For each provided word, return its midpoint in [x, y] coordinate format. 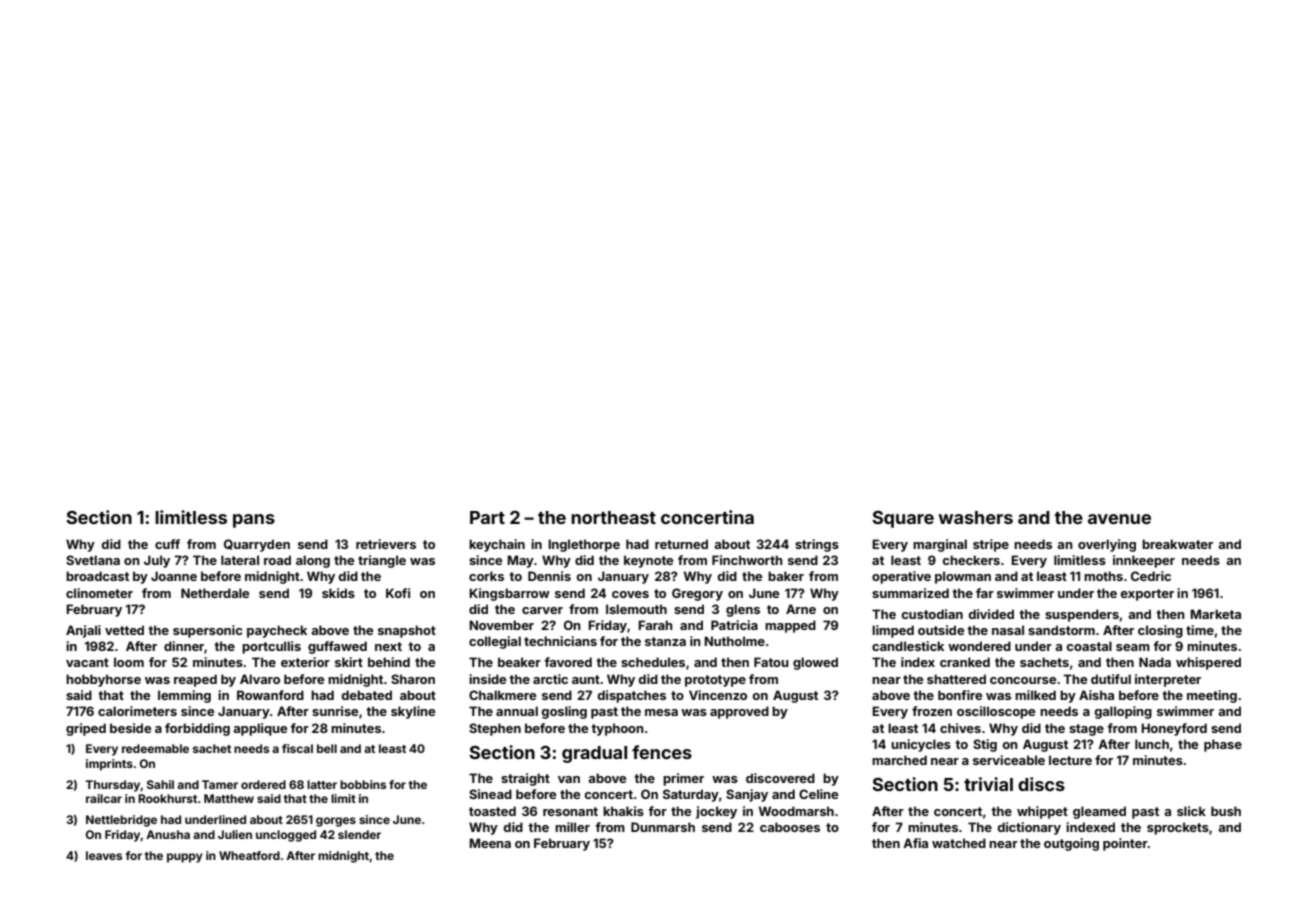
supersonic [207, 631]
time [1200, 630]
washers [975, 517]
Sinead [490, 794]
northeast [613, 517]
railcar [104, 798]
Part [487, 517]
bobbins [363, 784]
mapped [790, 626]
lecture [1070, 760]
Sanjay [747, 795]
